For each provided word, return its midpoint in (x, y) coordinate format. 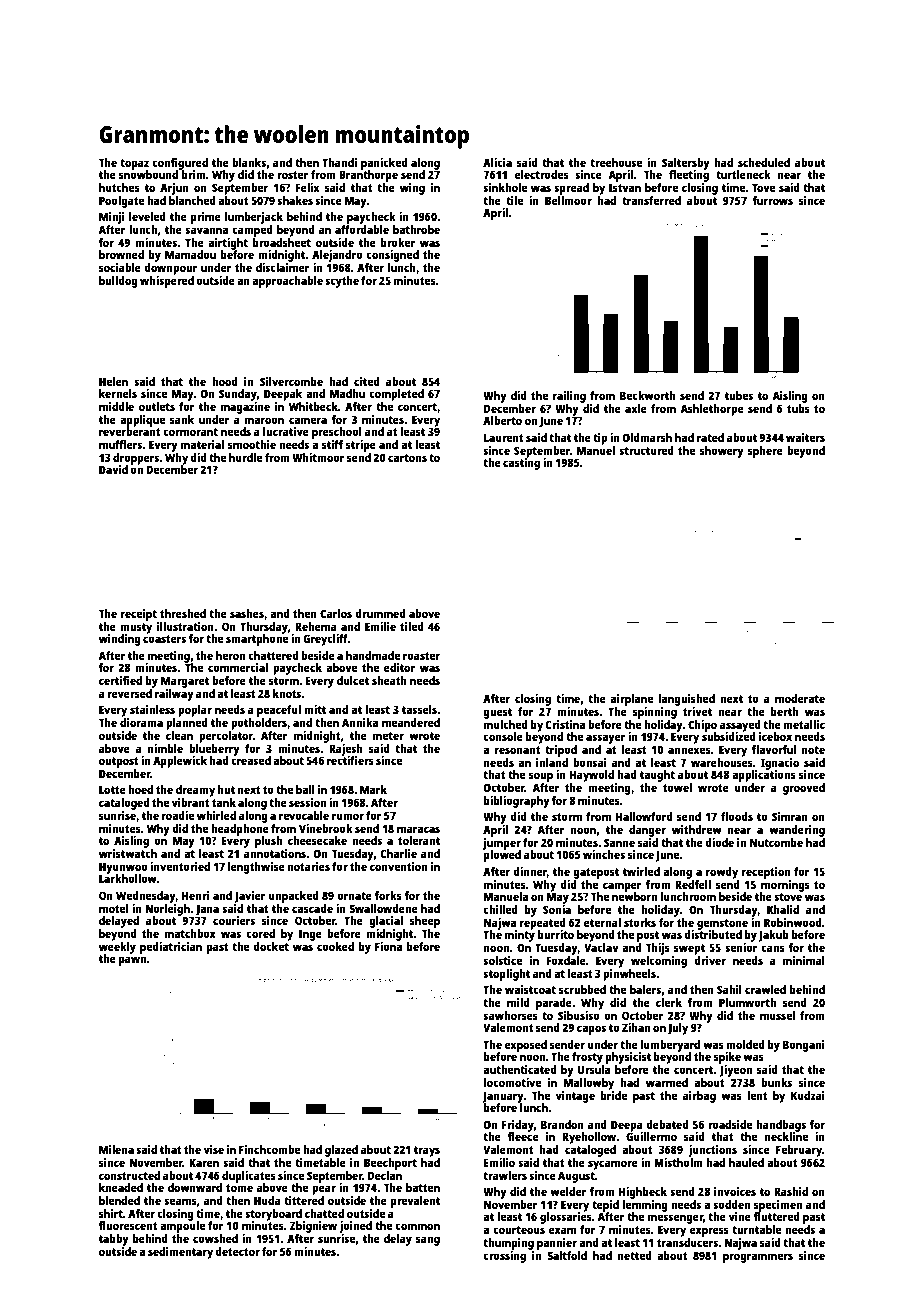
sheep (425, 922)
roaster (421, 656)
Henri (196, 895)
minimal (804, 960)
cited (367, 381)
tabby (114, 1240)
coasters (164, 639)
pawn (132, 961)
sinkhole (505, 187)
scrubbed (582, 989)
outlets (157, 406)
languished (687, 700)
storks (640, 922)
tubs (798, 408)
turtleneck (743, 174)
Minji (112, 218)
